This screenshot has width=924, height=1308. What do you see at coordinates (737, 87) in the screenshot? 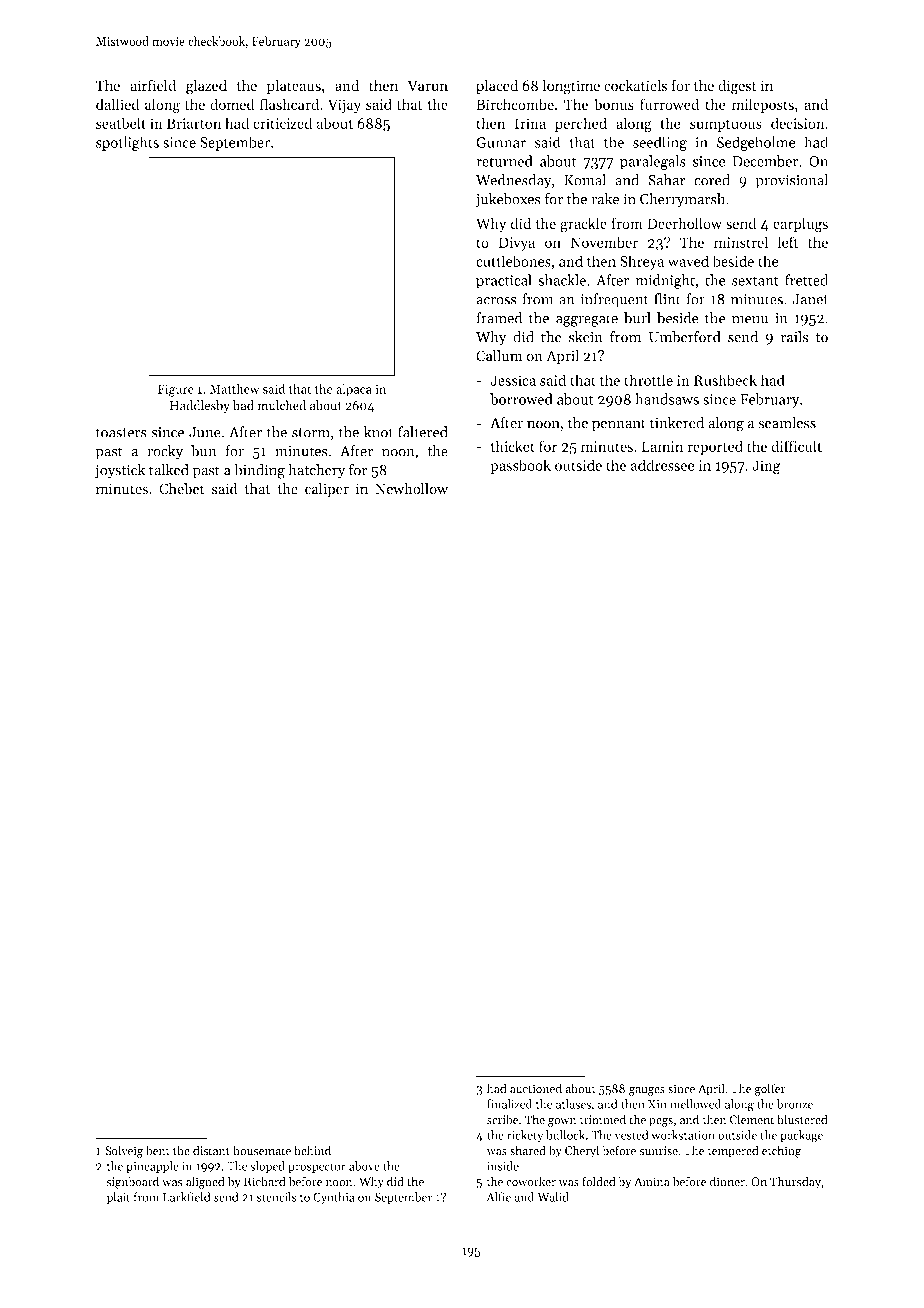
I see `digest` at bounding box center [737, 87].
